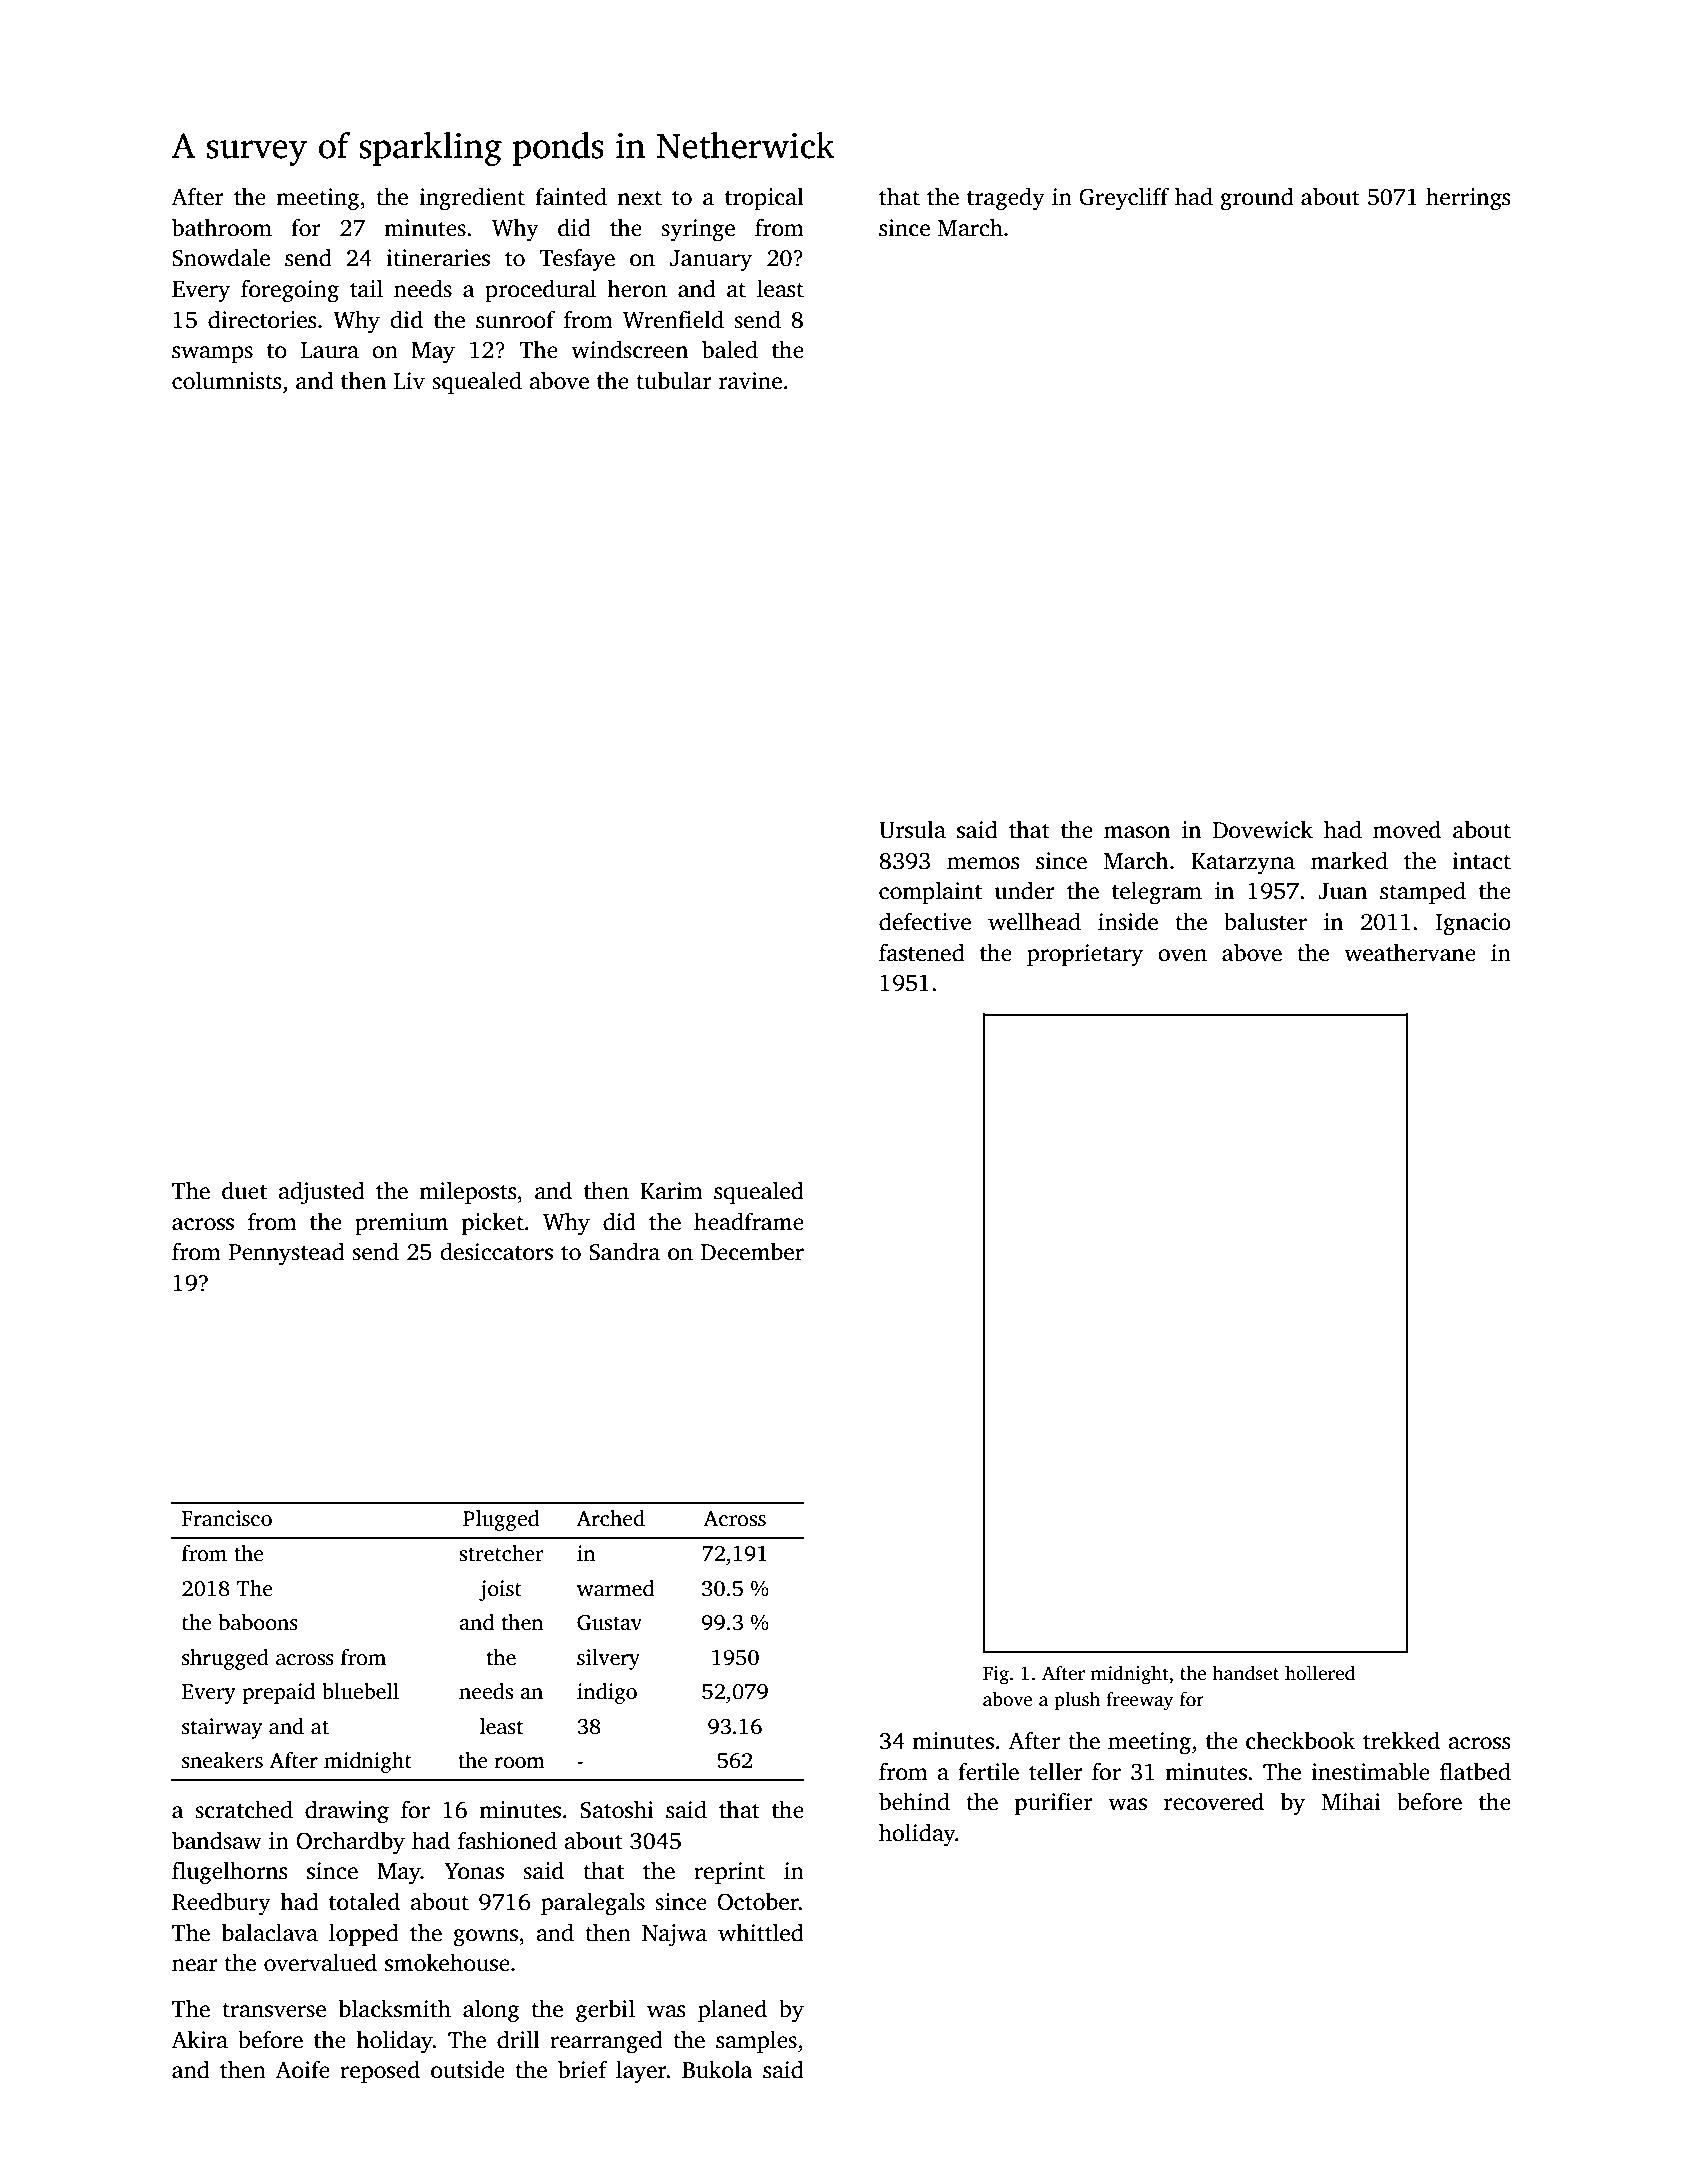 The width and height of the screenshot is (1683, 2178). Describe the element at coordinates (930, 892) in the screenshot. I see `complaint` at that location.
